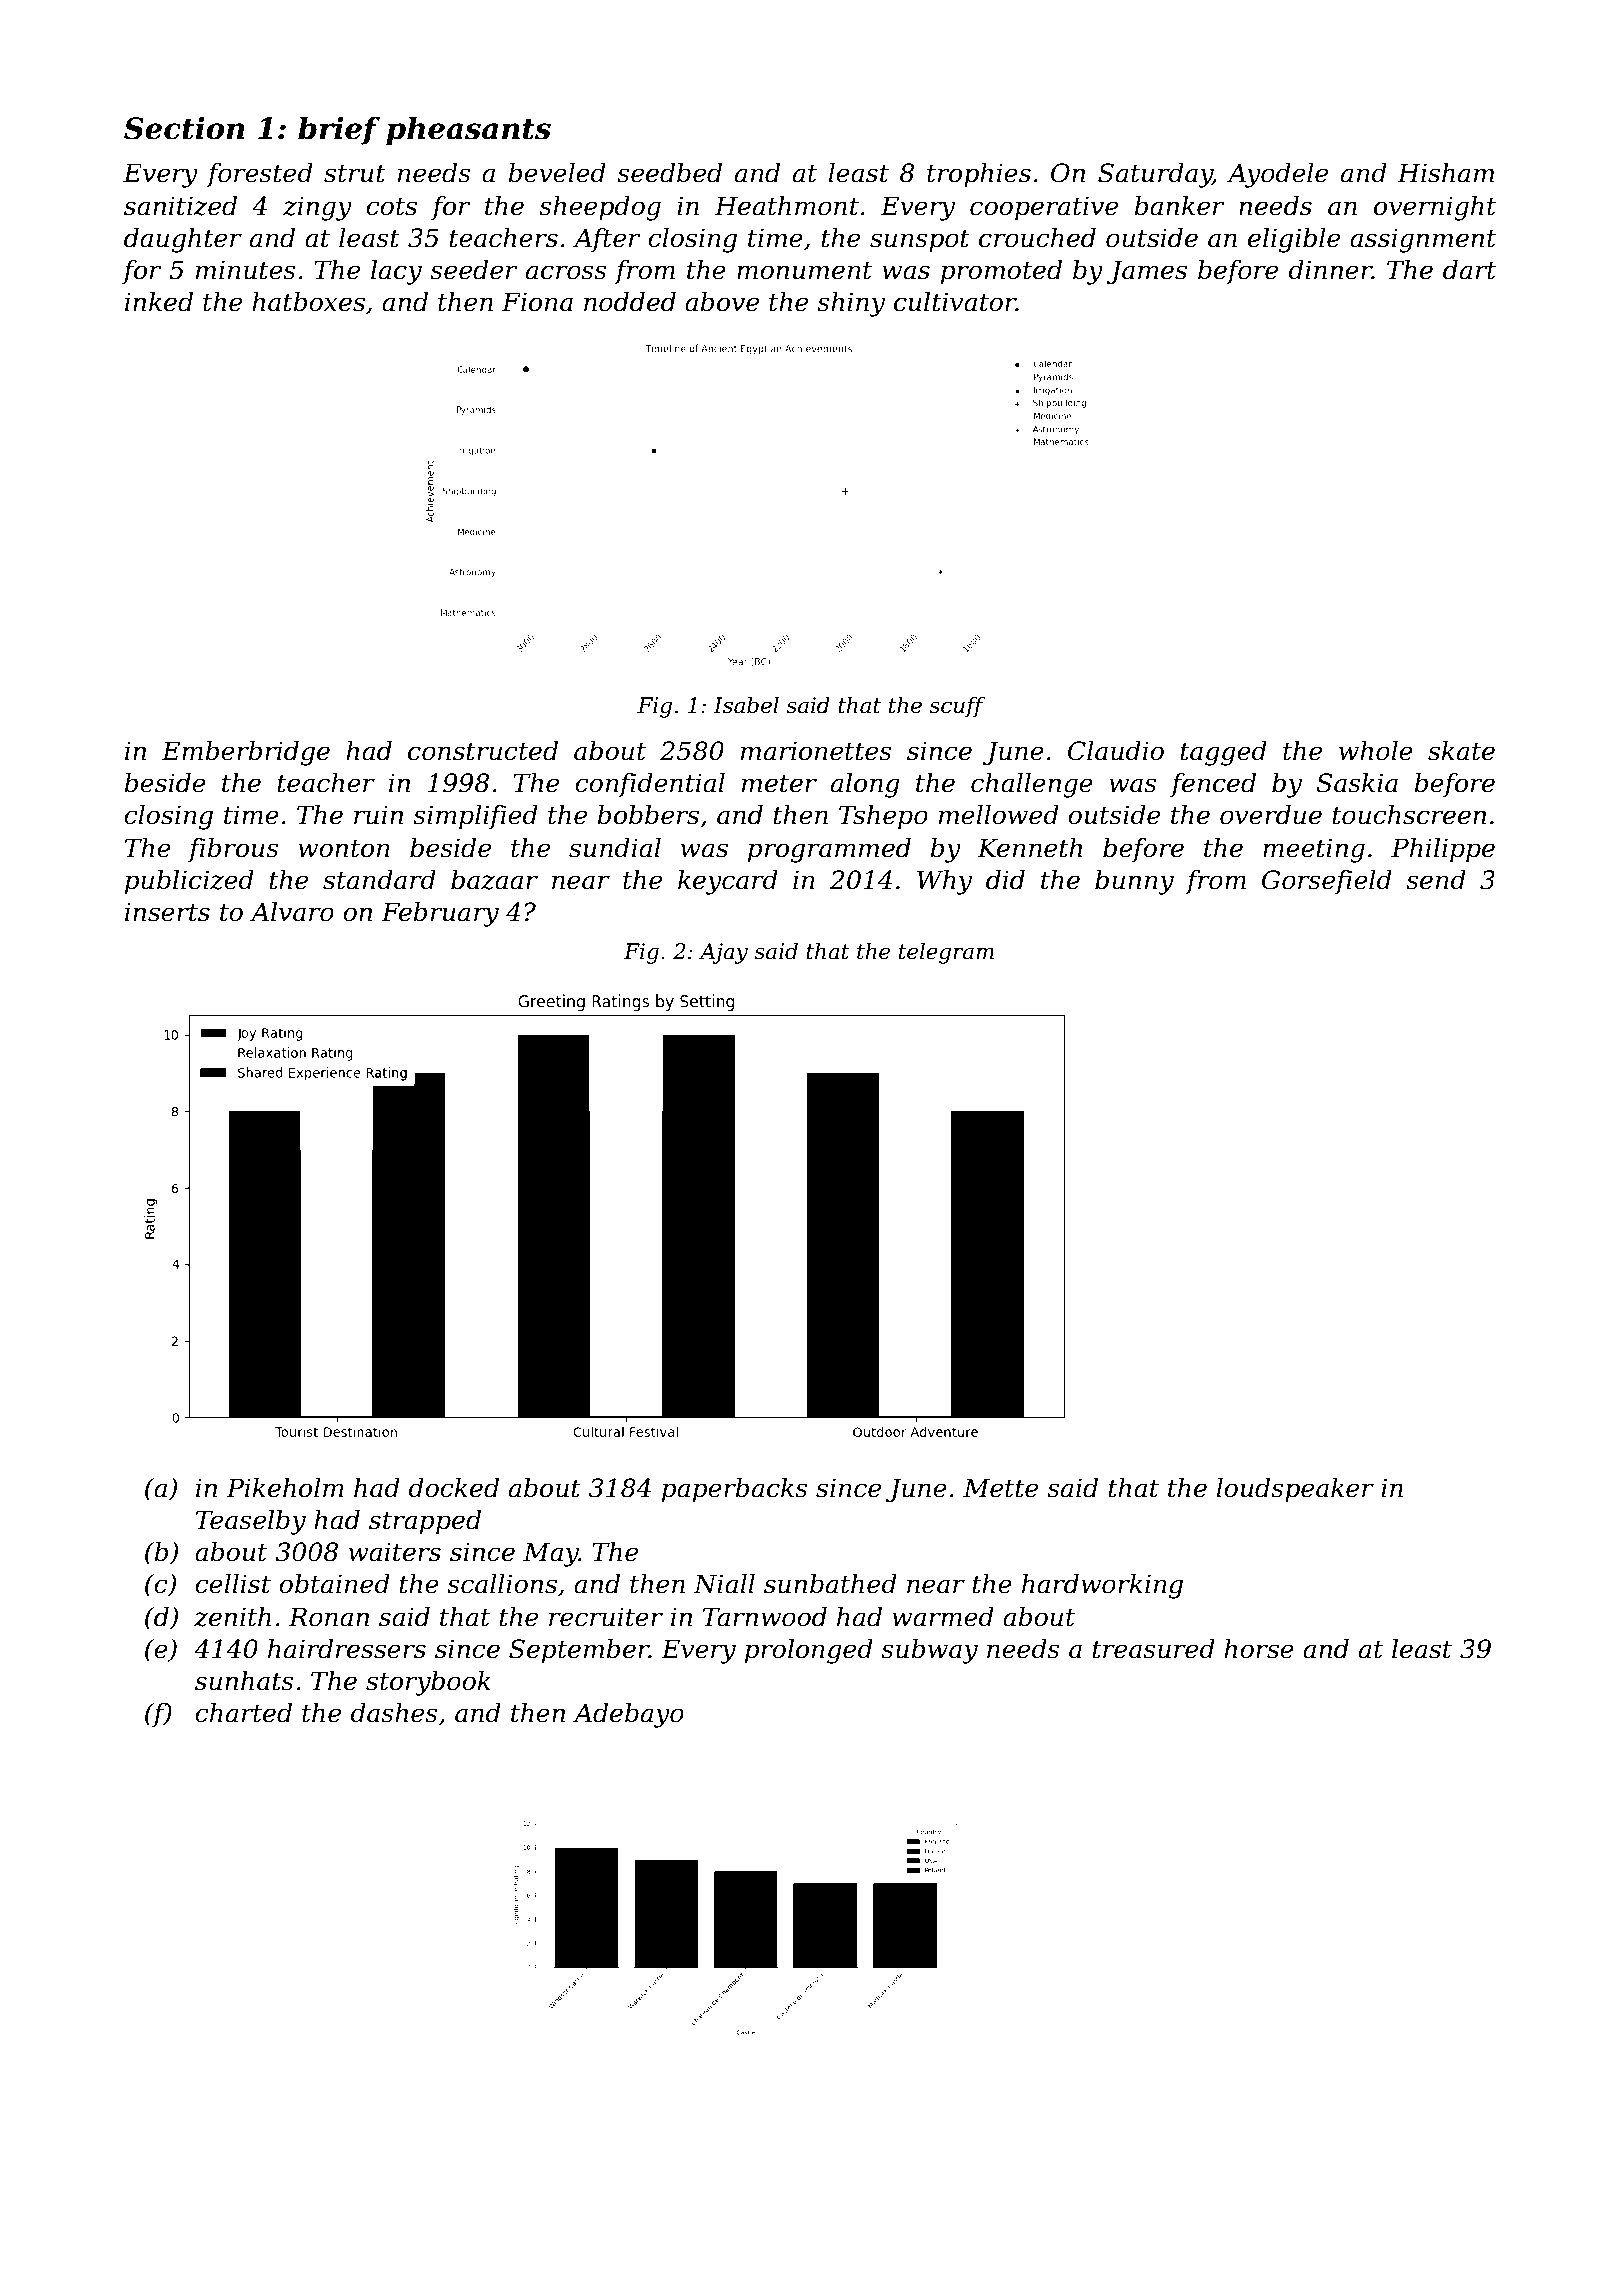 Image resolution: width=1620 pixels, height=2292 pixels. What do you see at coordinates (1295, 1490) in the screenshot?
I see `loudspeaker` at bounding box center [1295, 1490].
